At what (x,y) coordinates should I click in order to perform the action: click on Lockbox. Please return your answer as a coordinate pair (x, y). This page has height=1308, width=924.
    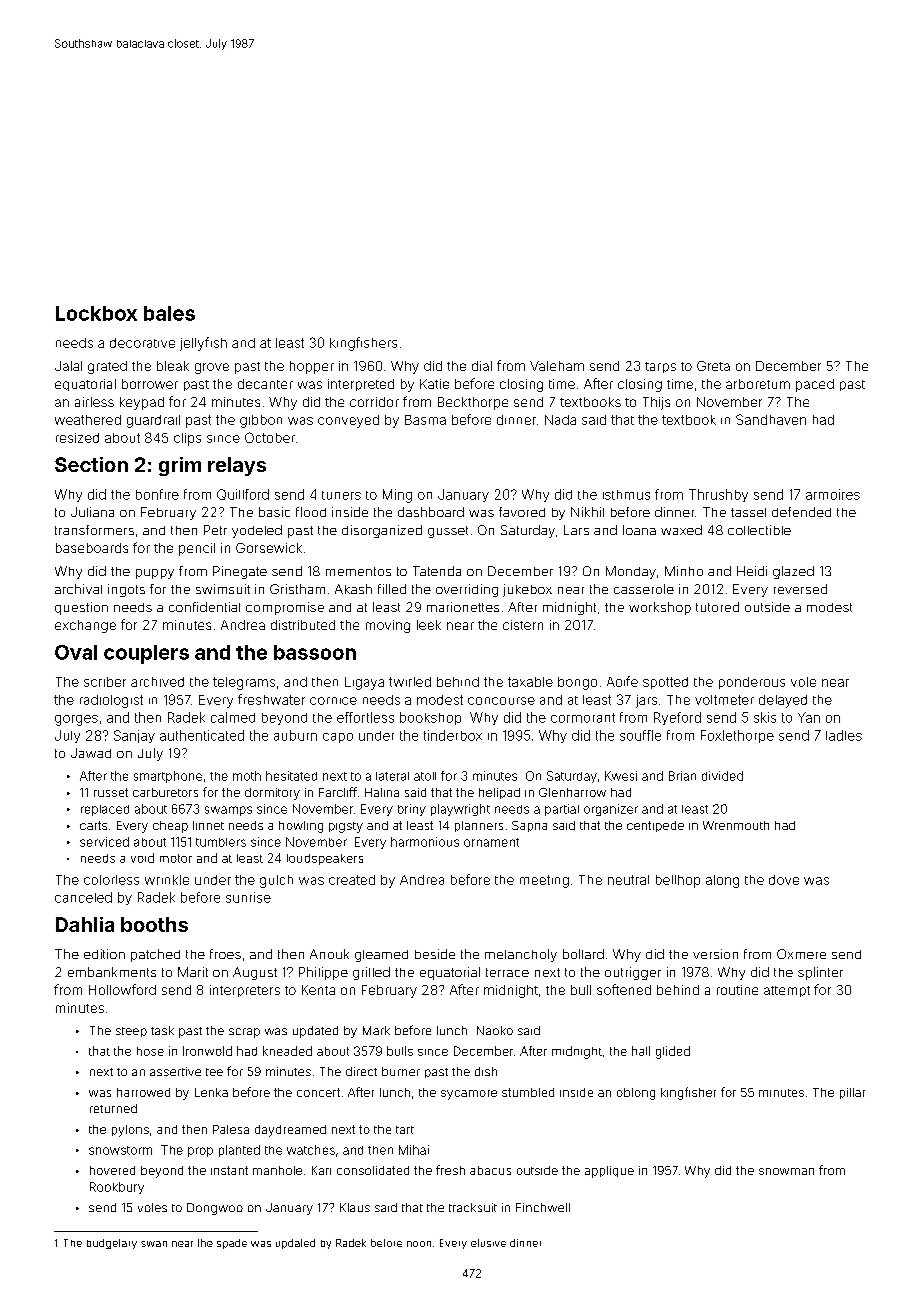
    Looking at the image, I should click on (96, 313).
